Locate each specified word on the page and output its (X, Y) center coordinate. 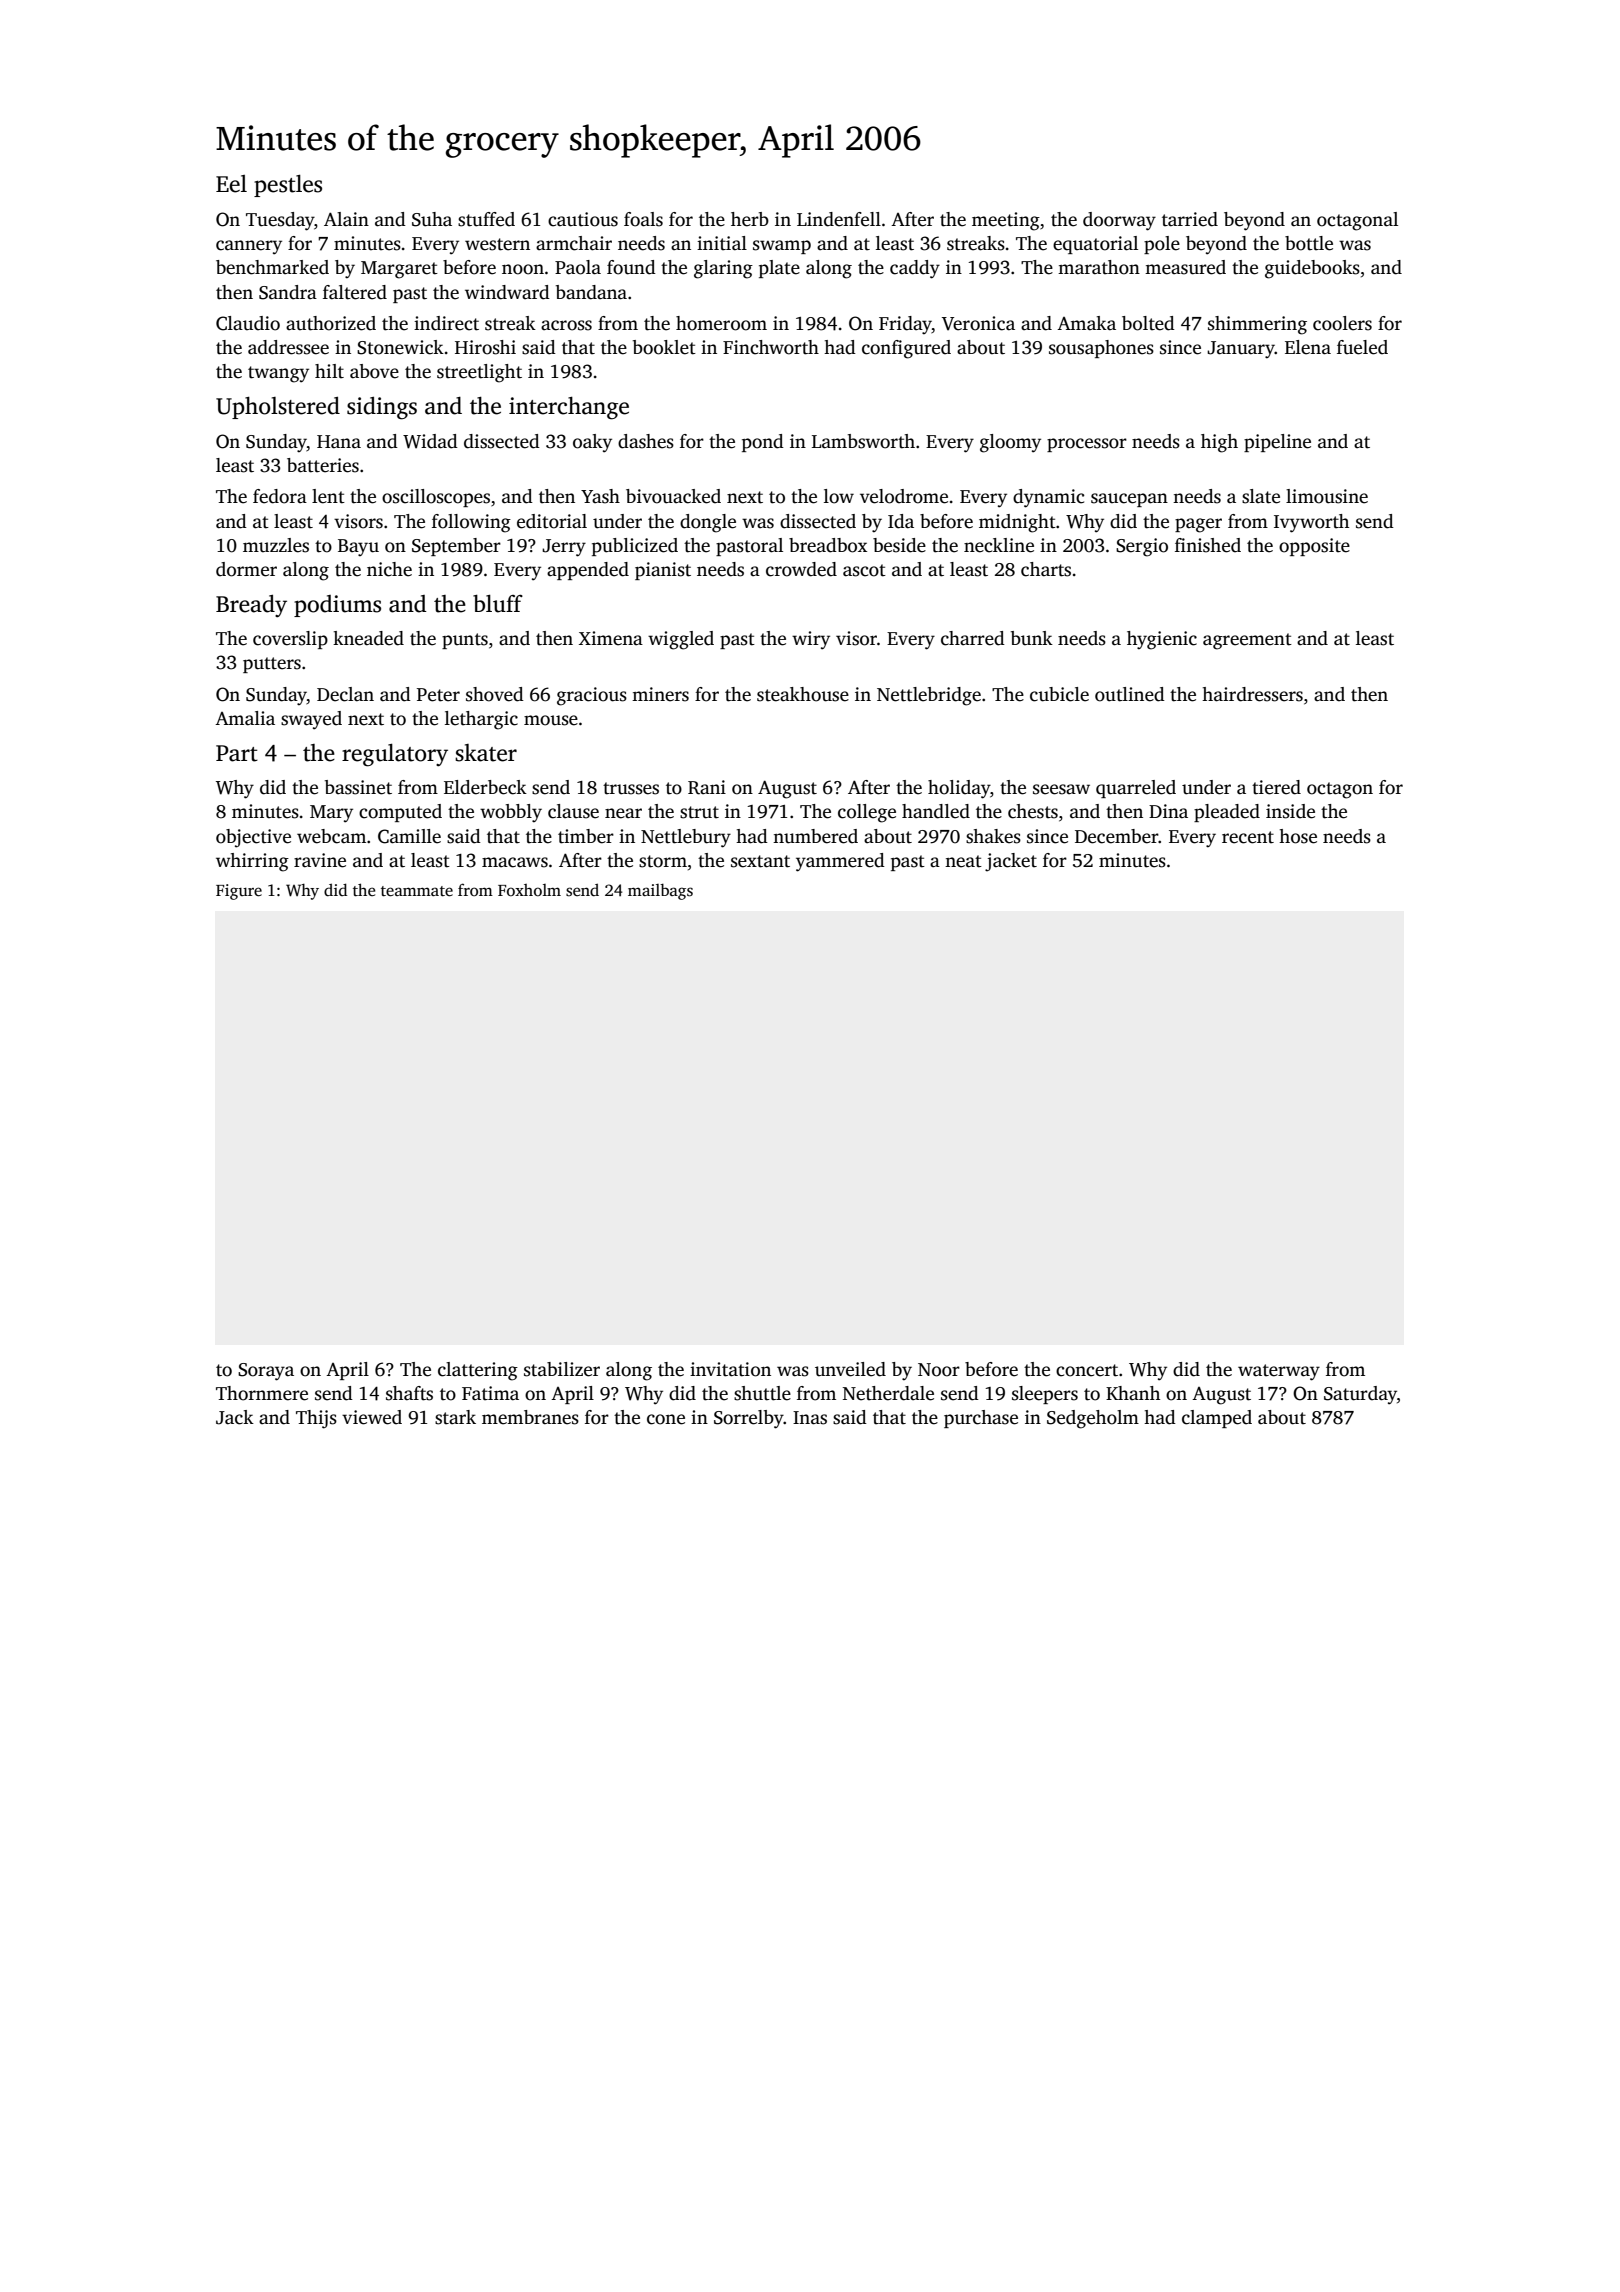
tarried (1190, 219)
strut (699, 812)
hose (1298, 836)
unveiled (850, 1369)
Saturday (1360, 1395)
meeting (1006, 221)
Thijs (316, 1419)
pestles (288, 186)
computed (400, 813)
